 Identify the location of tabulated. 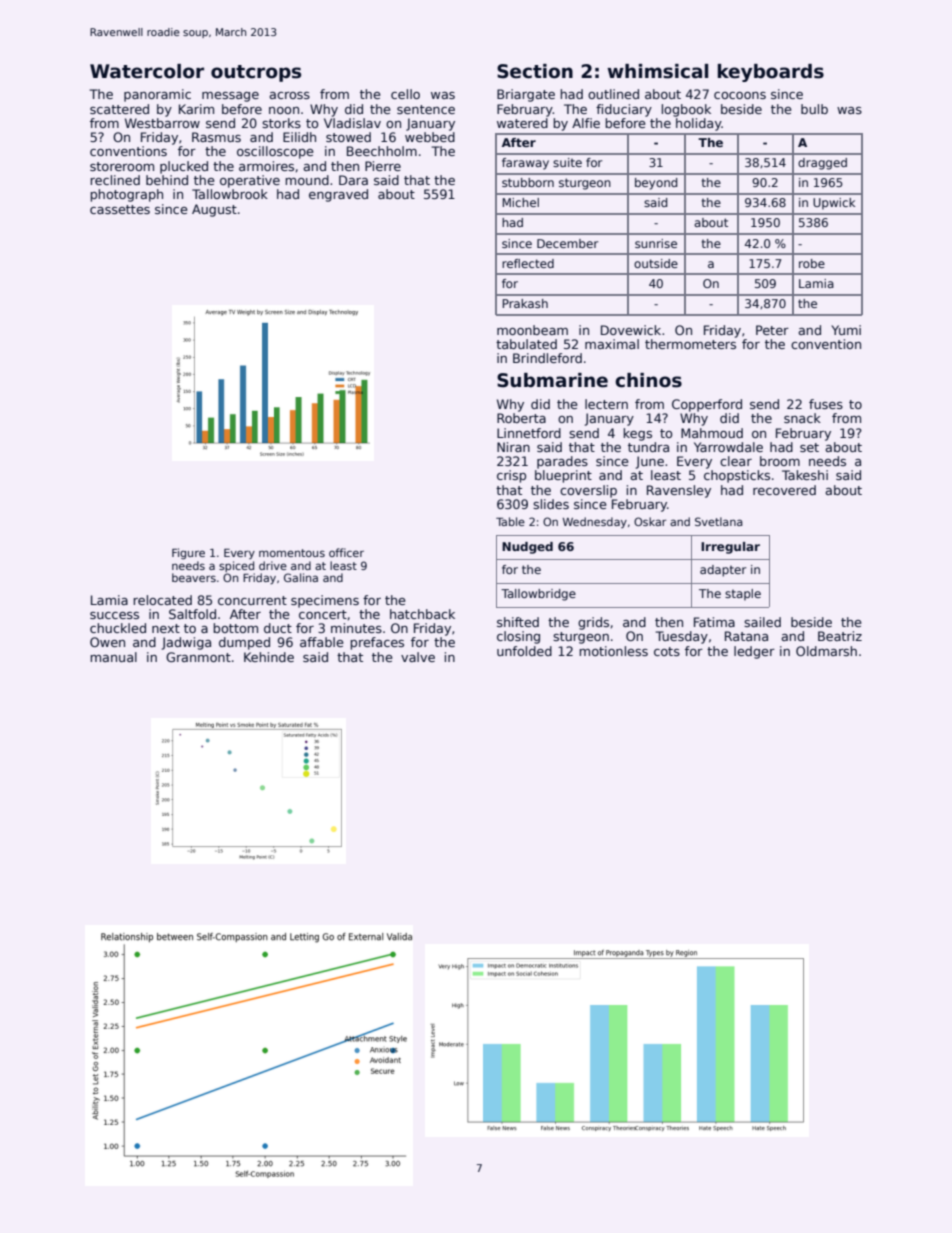
(526, 344).
